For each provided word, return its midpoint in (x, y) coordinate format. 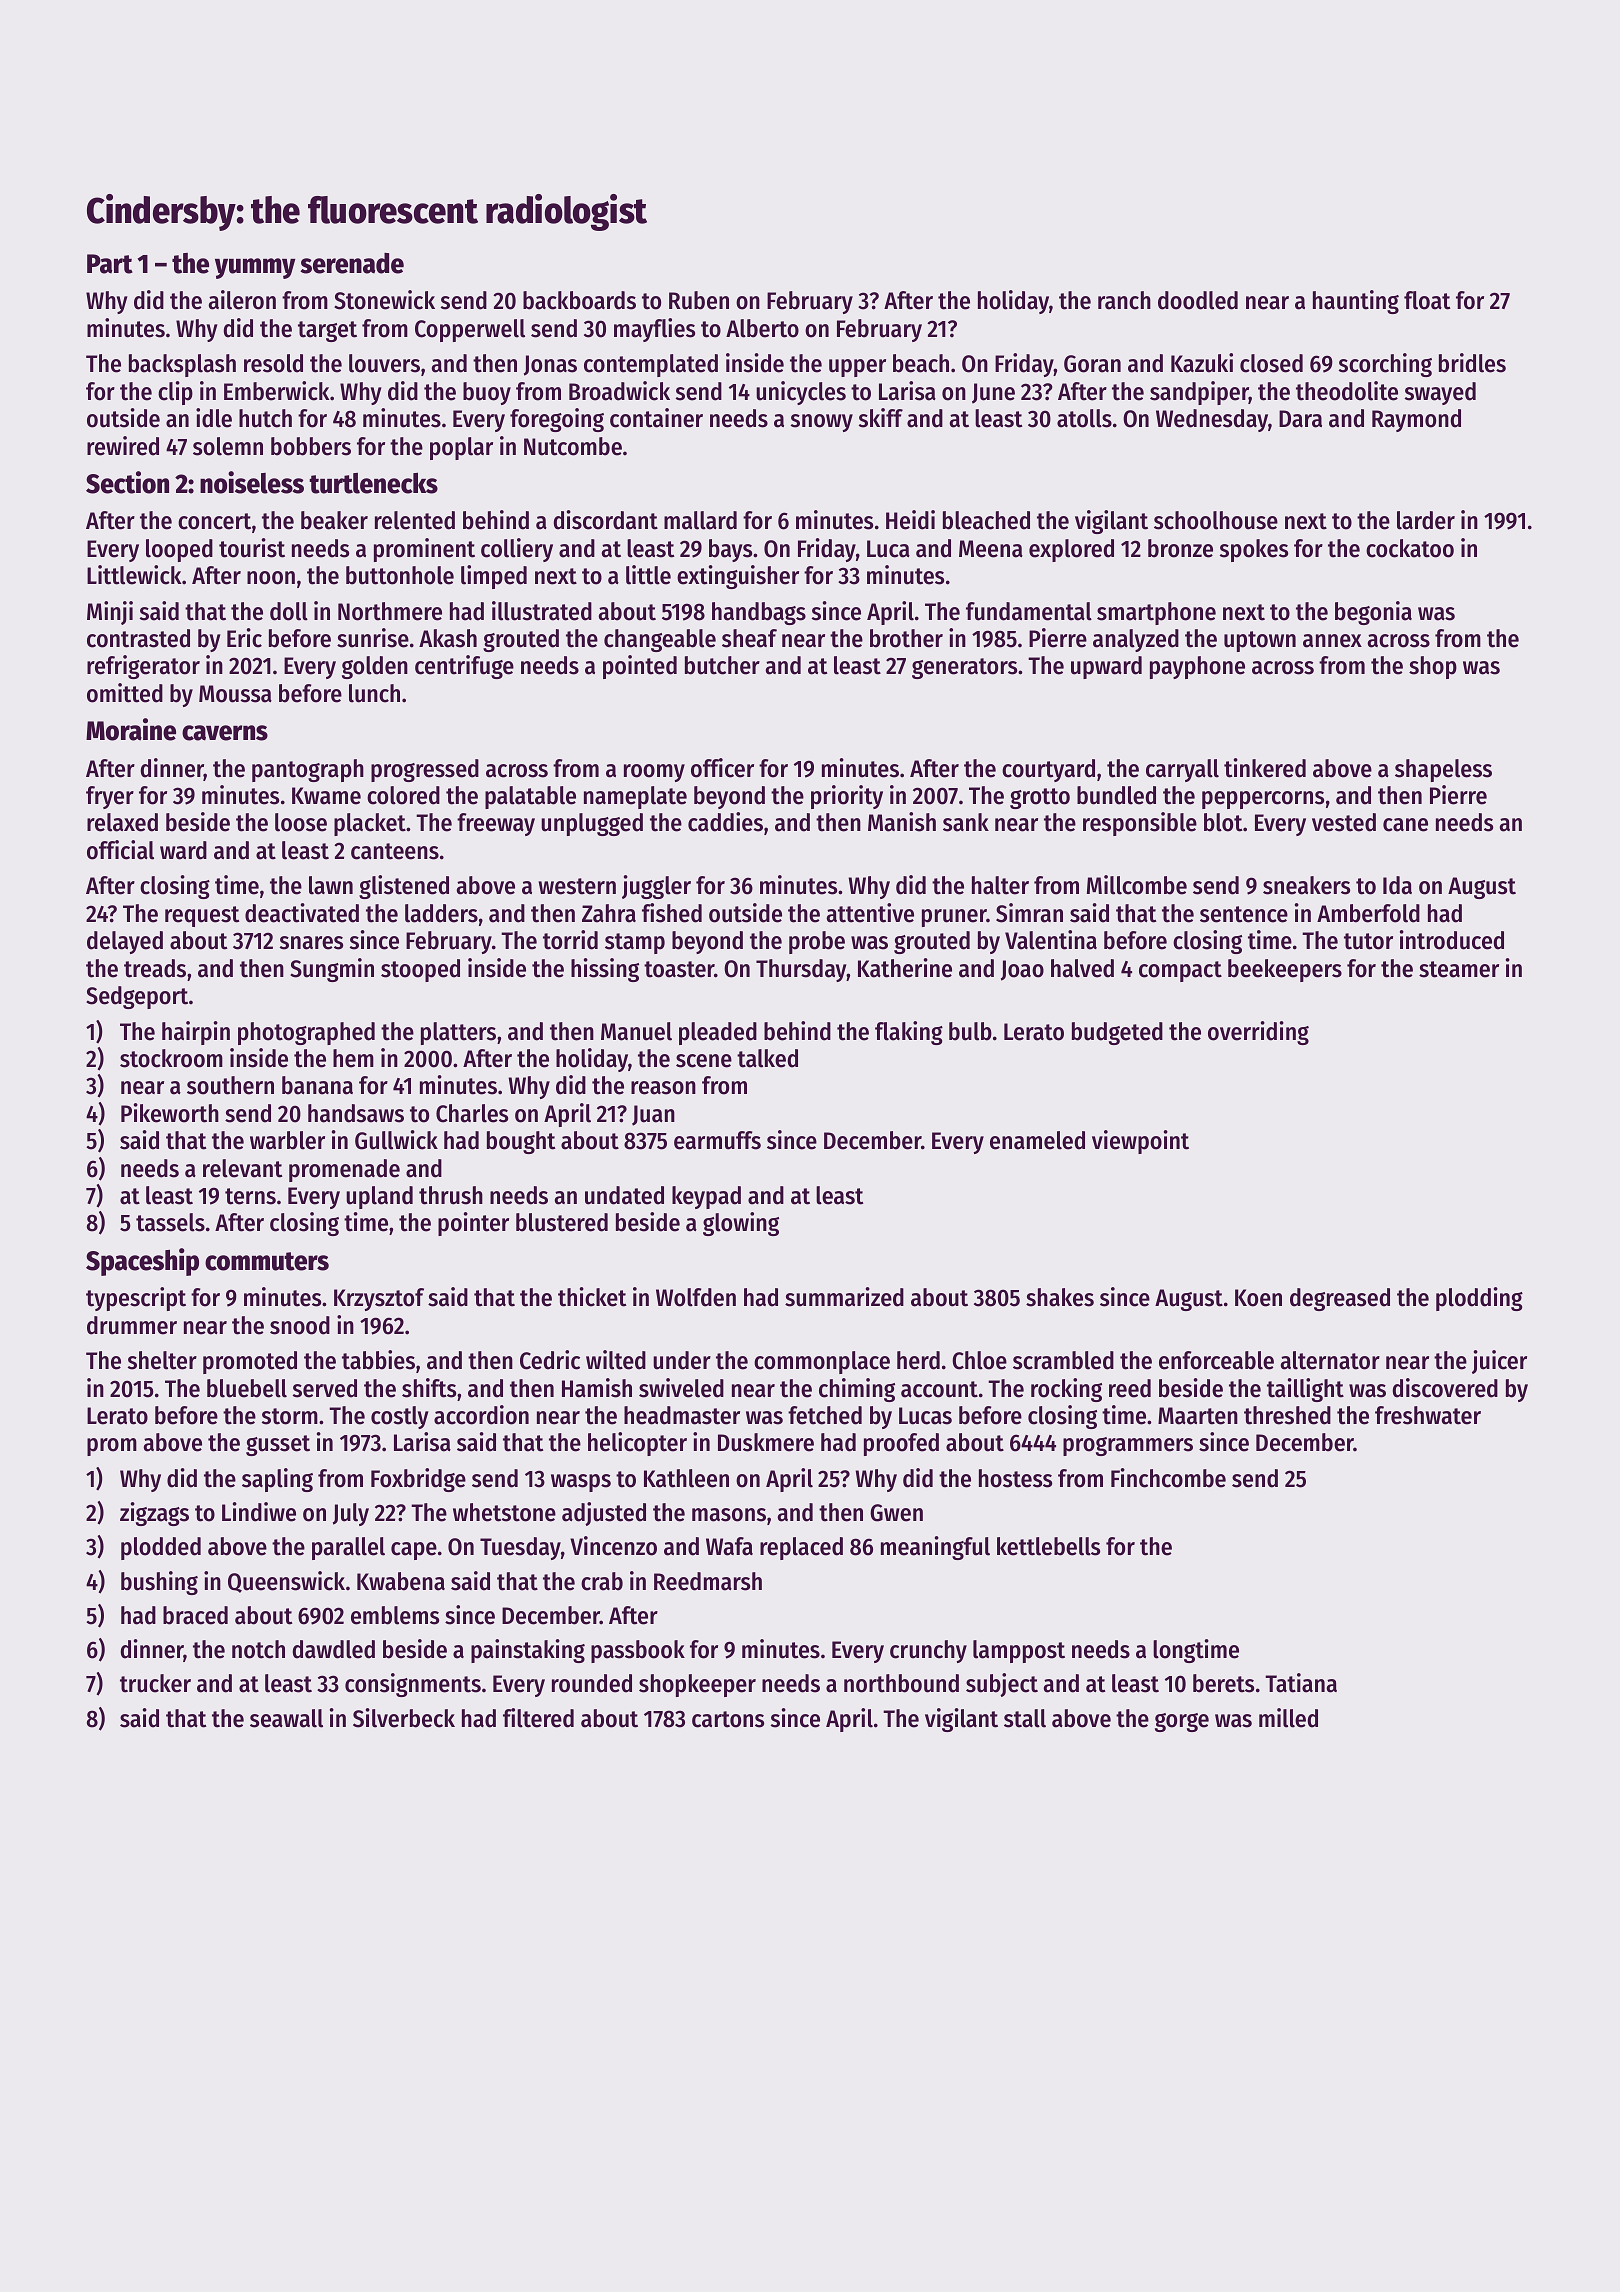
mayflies (654, 330)
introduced (1452, 940)
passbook (638, 1651)
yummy (255, 268)
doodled (1198, 300)
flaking (909, 1033)
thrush (451, 1195)
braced (195, 1615)
